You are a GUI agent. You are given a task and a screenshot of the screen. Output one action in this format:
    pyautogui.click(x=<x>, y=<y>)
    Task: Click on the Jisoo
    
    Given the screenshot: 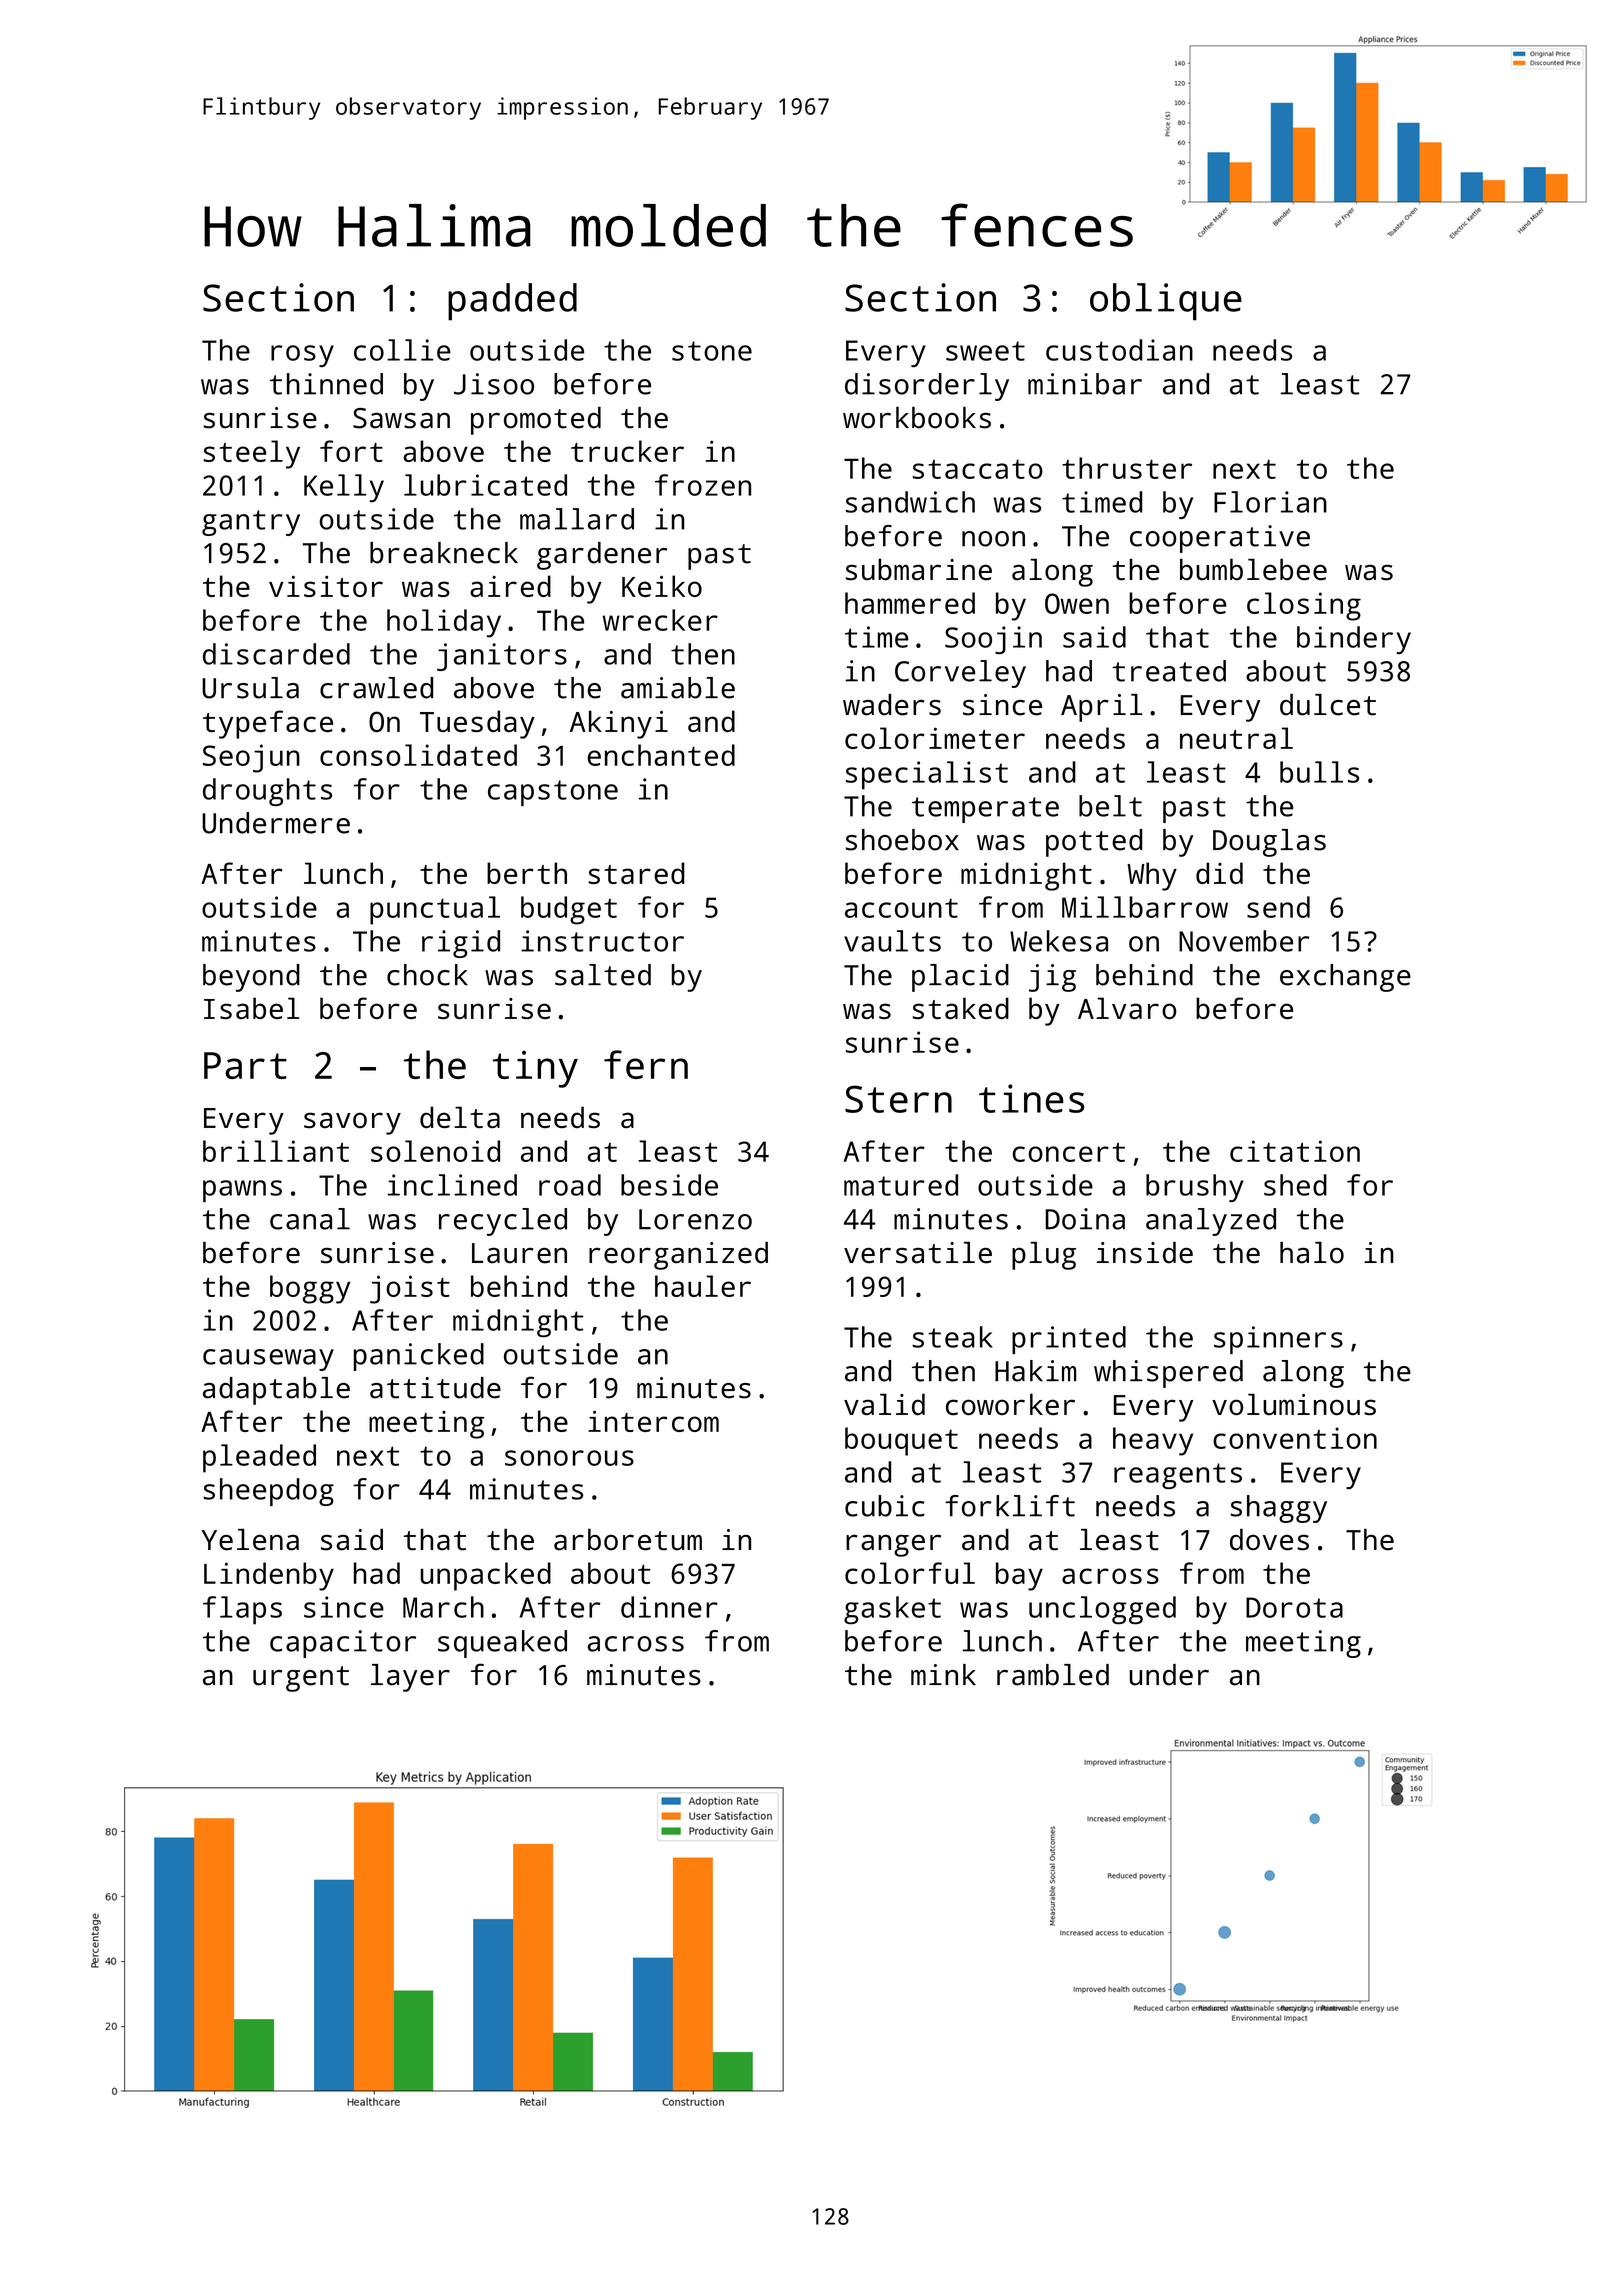 What is the action you would take?
    pyautogui.click(x=494, y=384)
